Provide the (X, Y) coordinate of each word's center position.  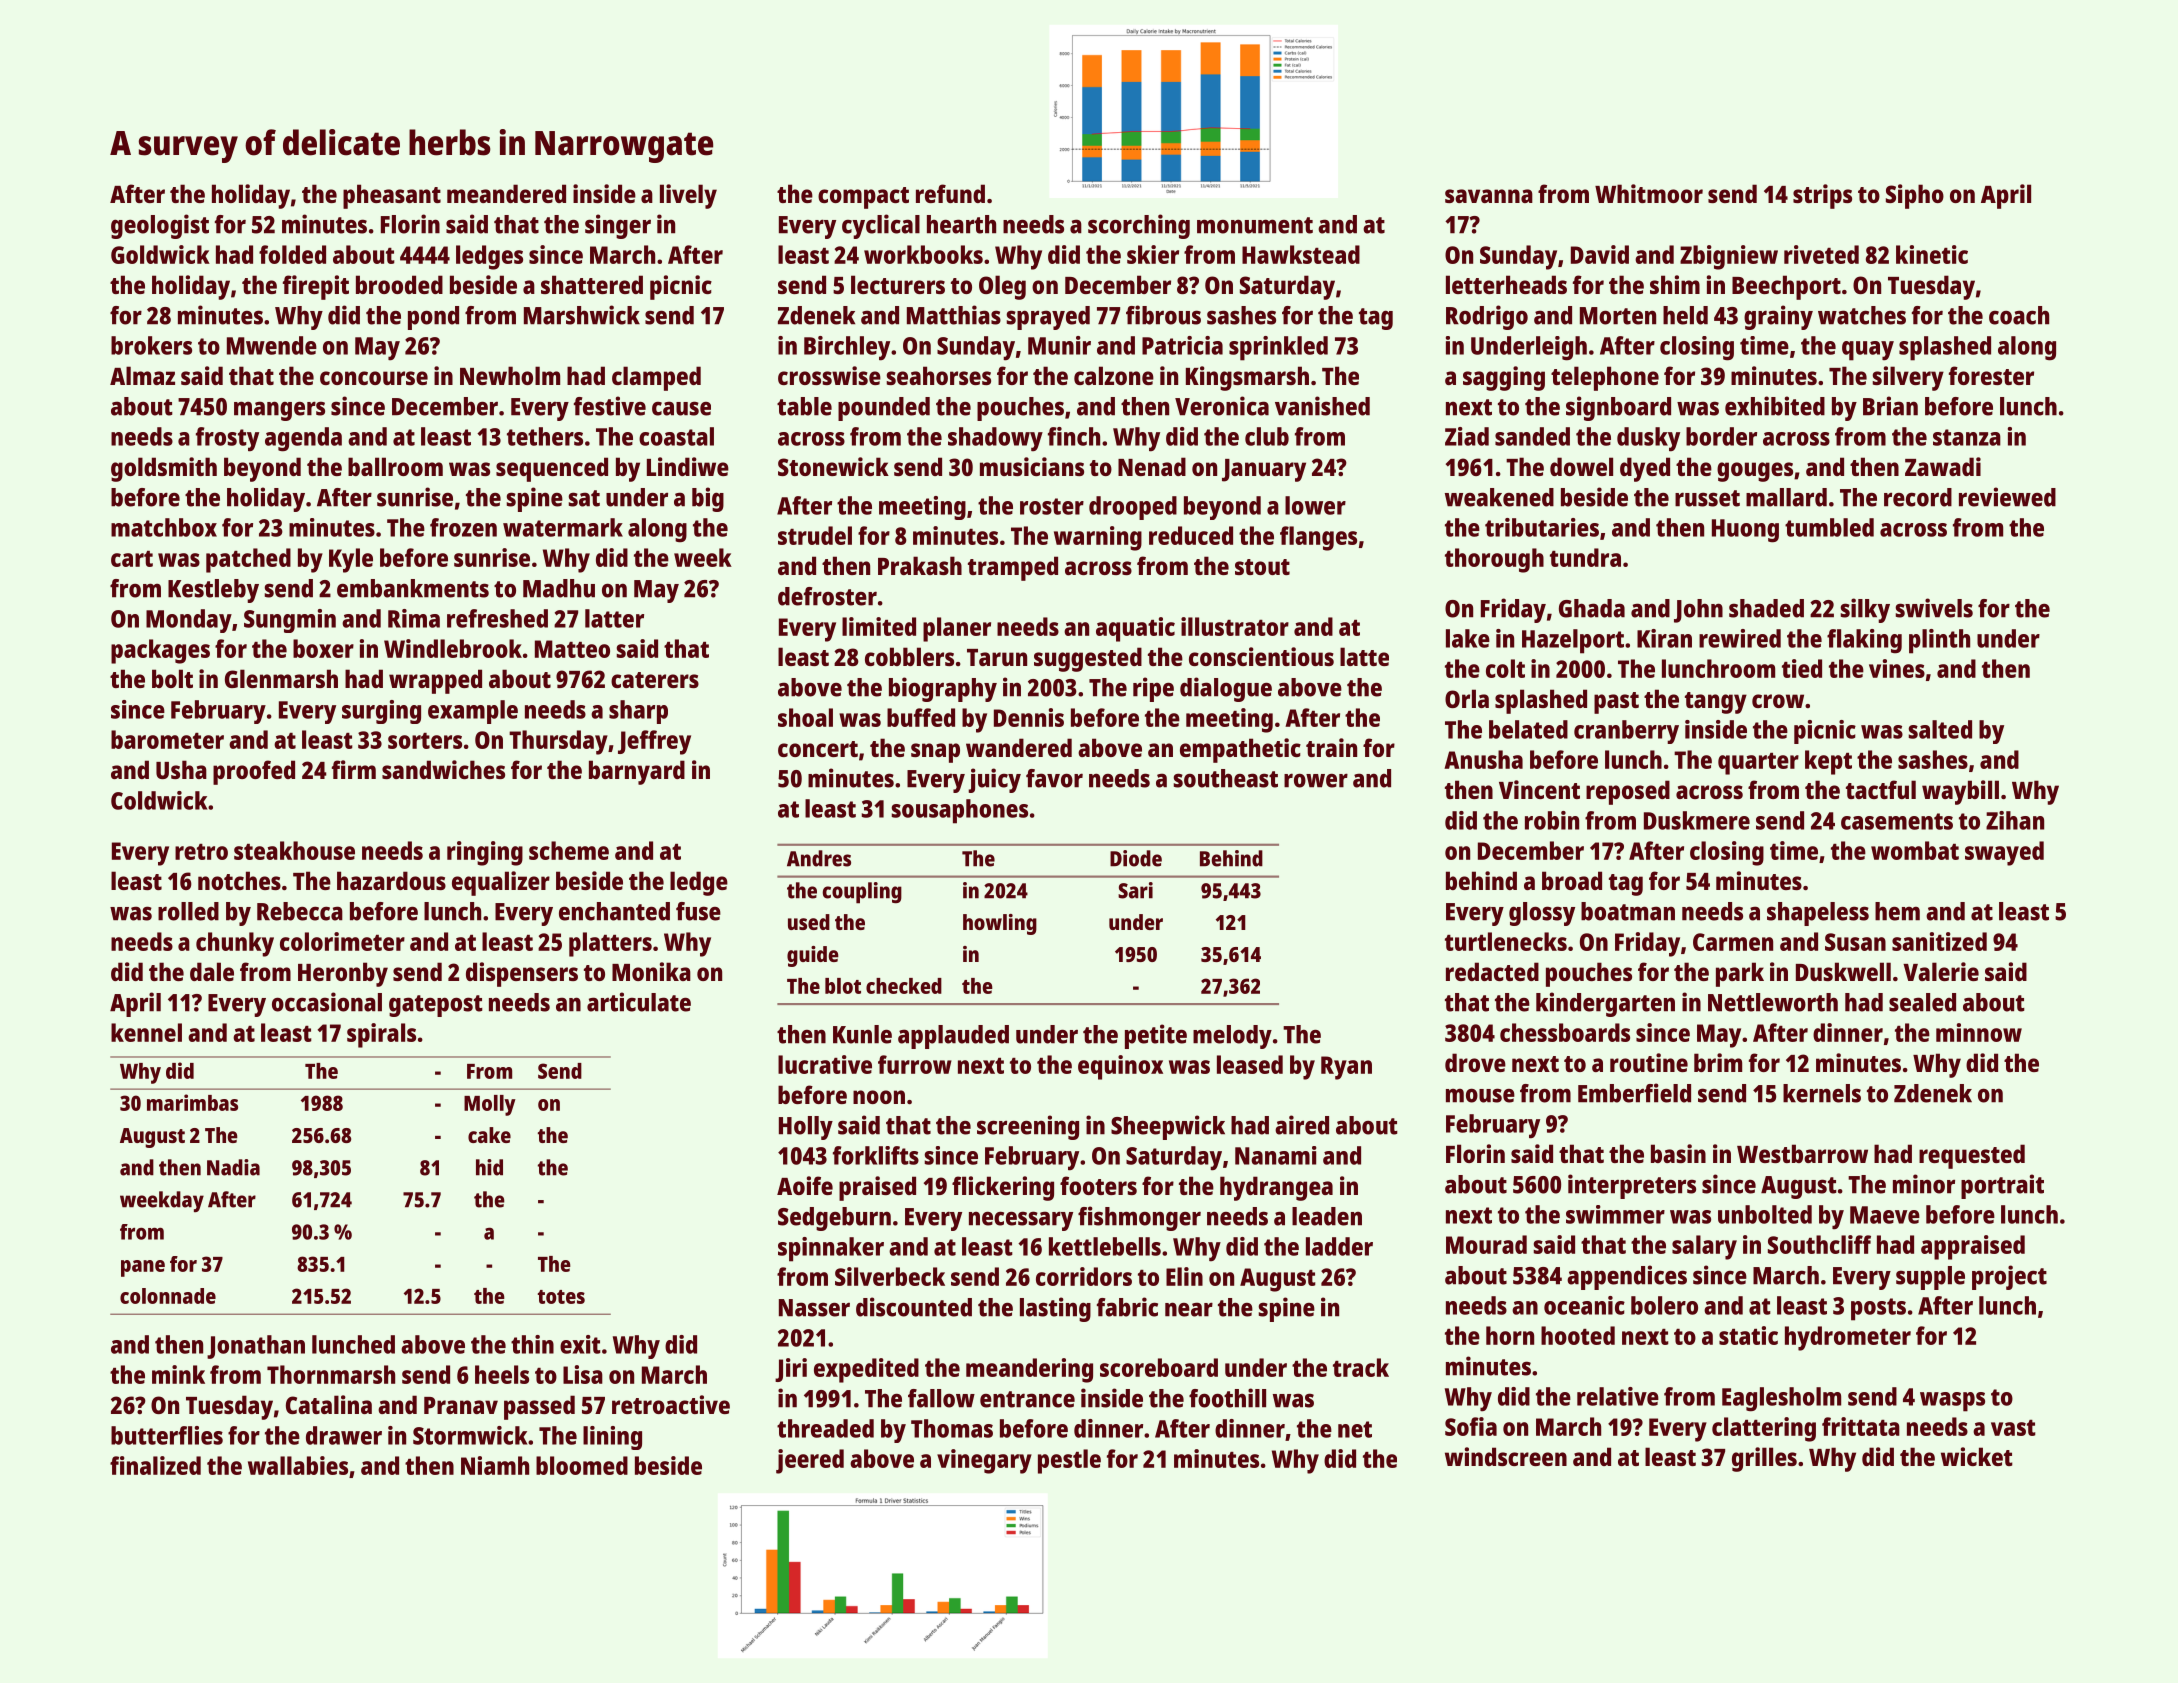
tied (1802, 668)
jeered (810, 1461)
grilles (1764, 1459)
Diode (1136, 858)
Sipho (1915, 196)
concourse (374, 378)
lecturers (898, 284)
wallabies (298, 1465)
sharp (638, 712)
